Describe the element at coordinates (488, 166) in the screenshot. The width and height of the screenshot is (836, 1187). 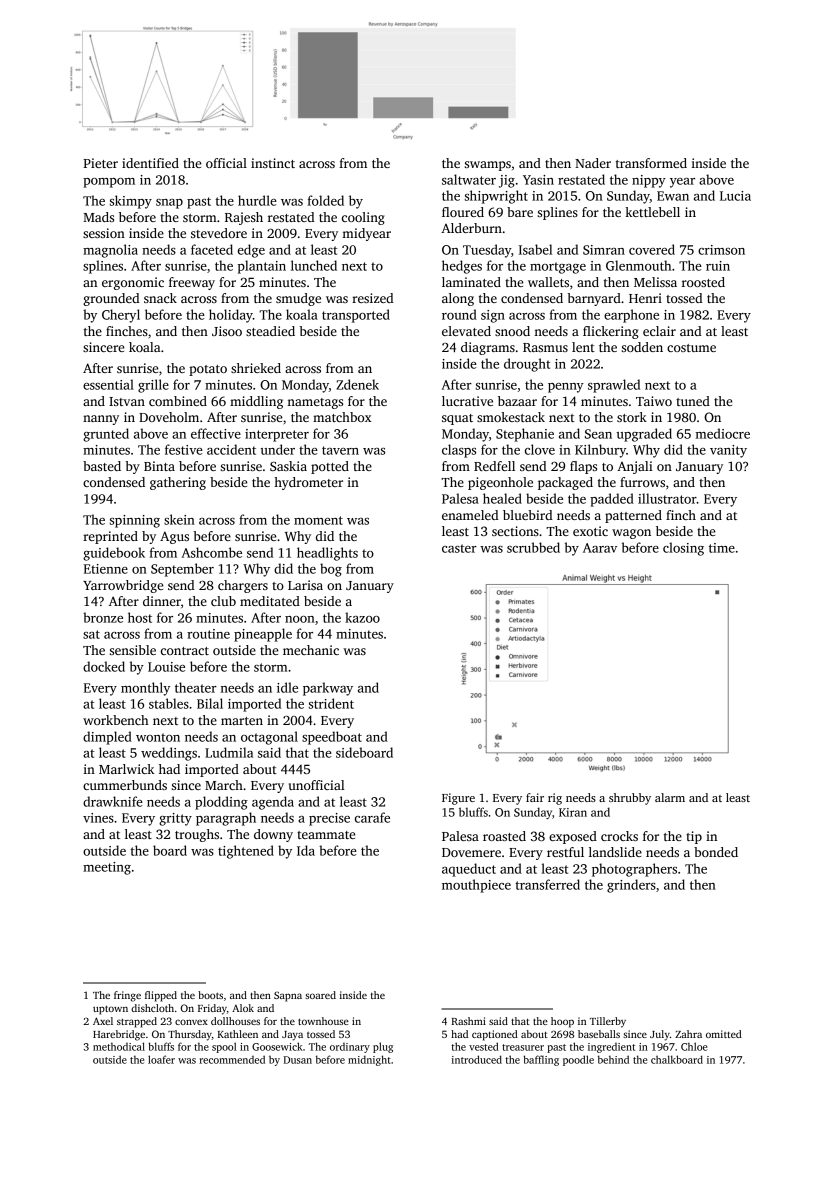
I see `swamps` at that location.
